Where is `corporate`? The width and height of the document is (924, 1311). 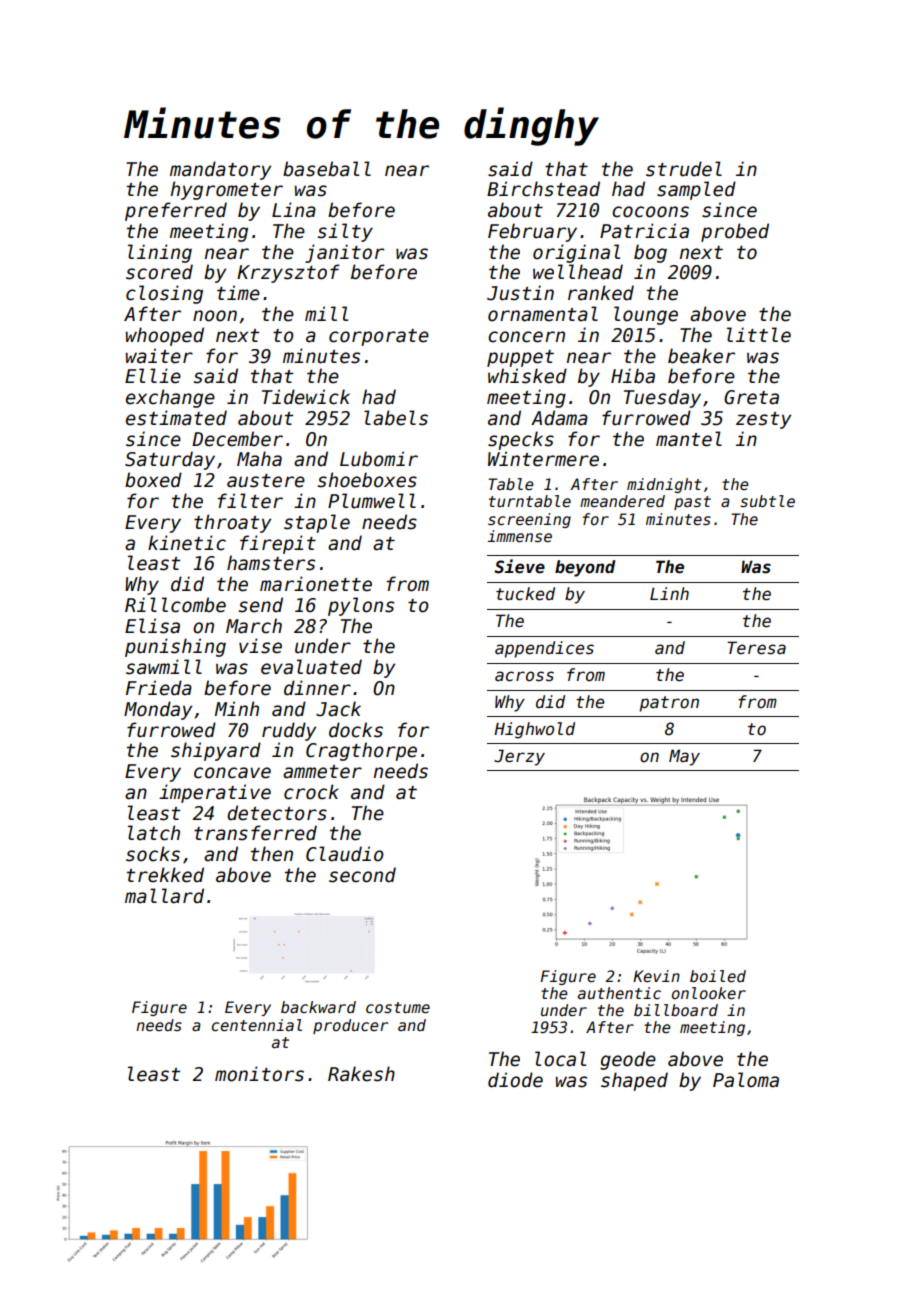
corporate is located at coordinates (379, 337).
